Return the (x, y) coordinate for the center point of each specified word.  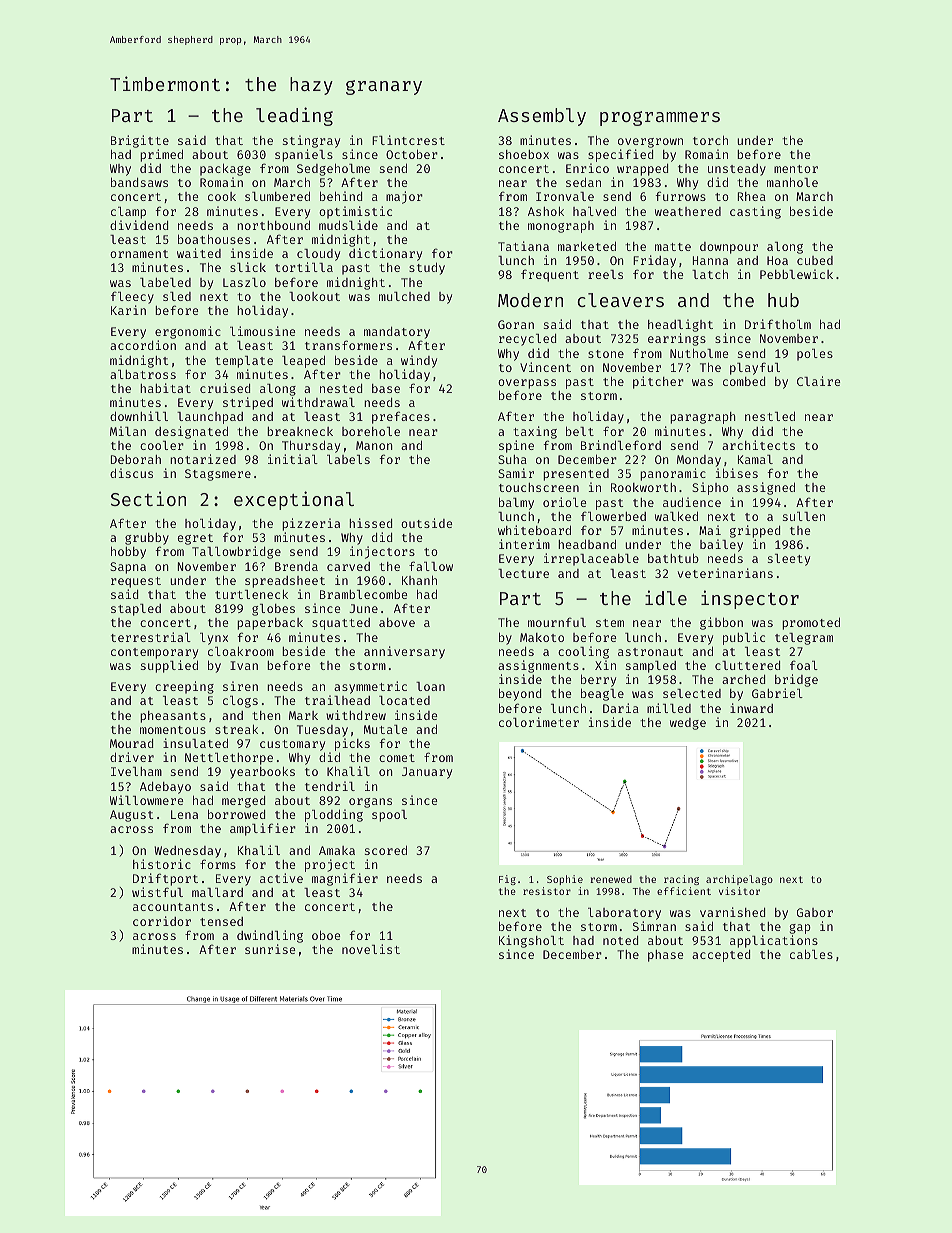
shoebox (524, 154)
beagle (602, 694)
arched (743, 679)
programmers (660, 118)
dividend (139, 225)
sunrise (270, 949)
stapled (136, 610)
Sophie (565, 880)
